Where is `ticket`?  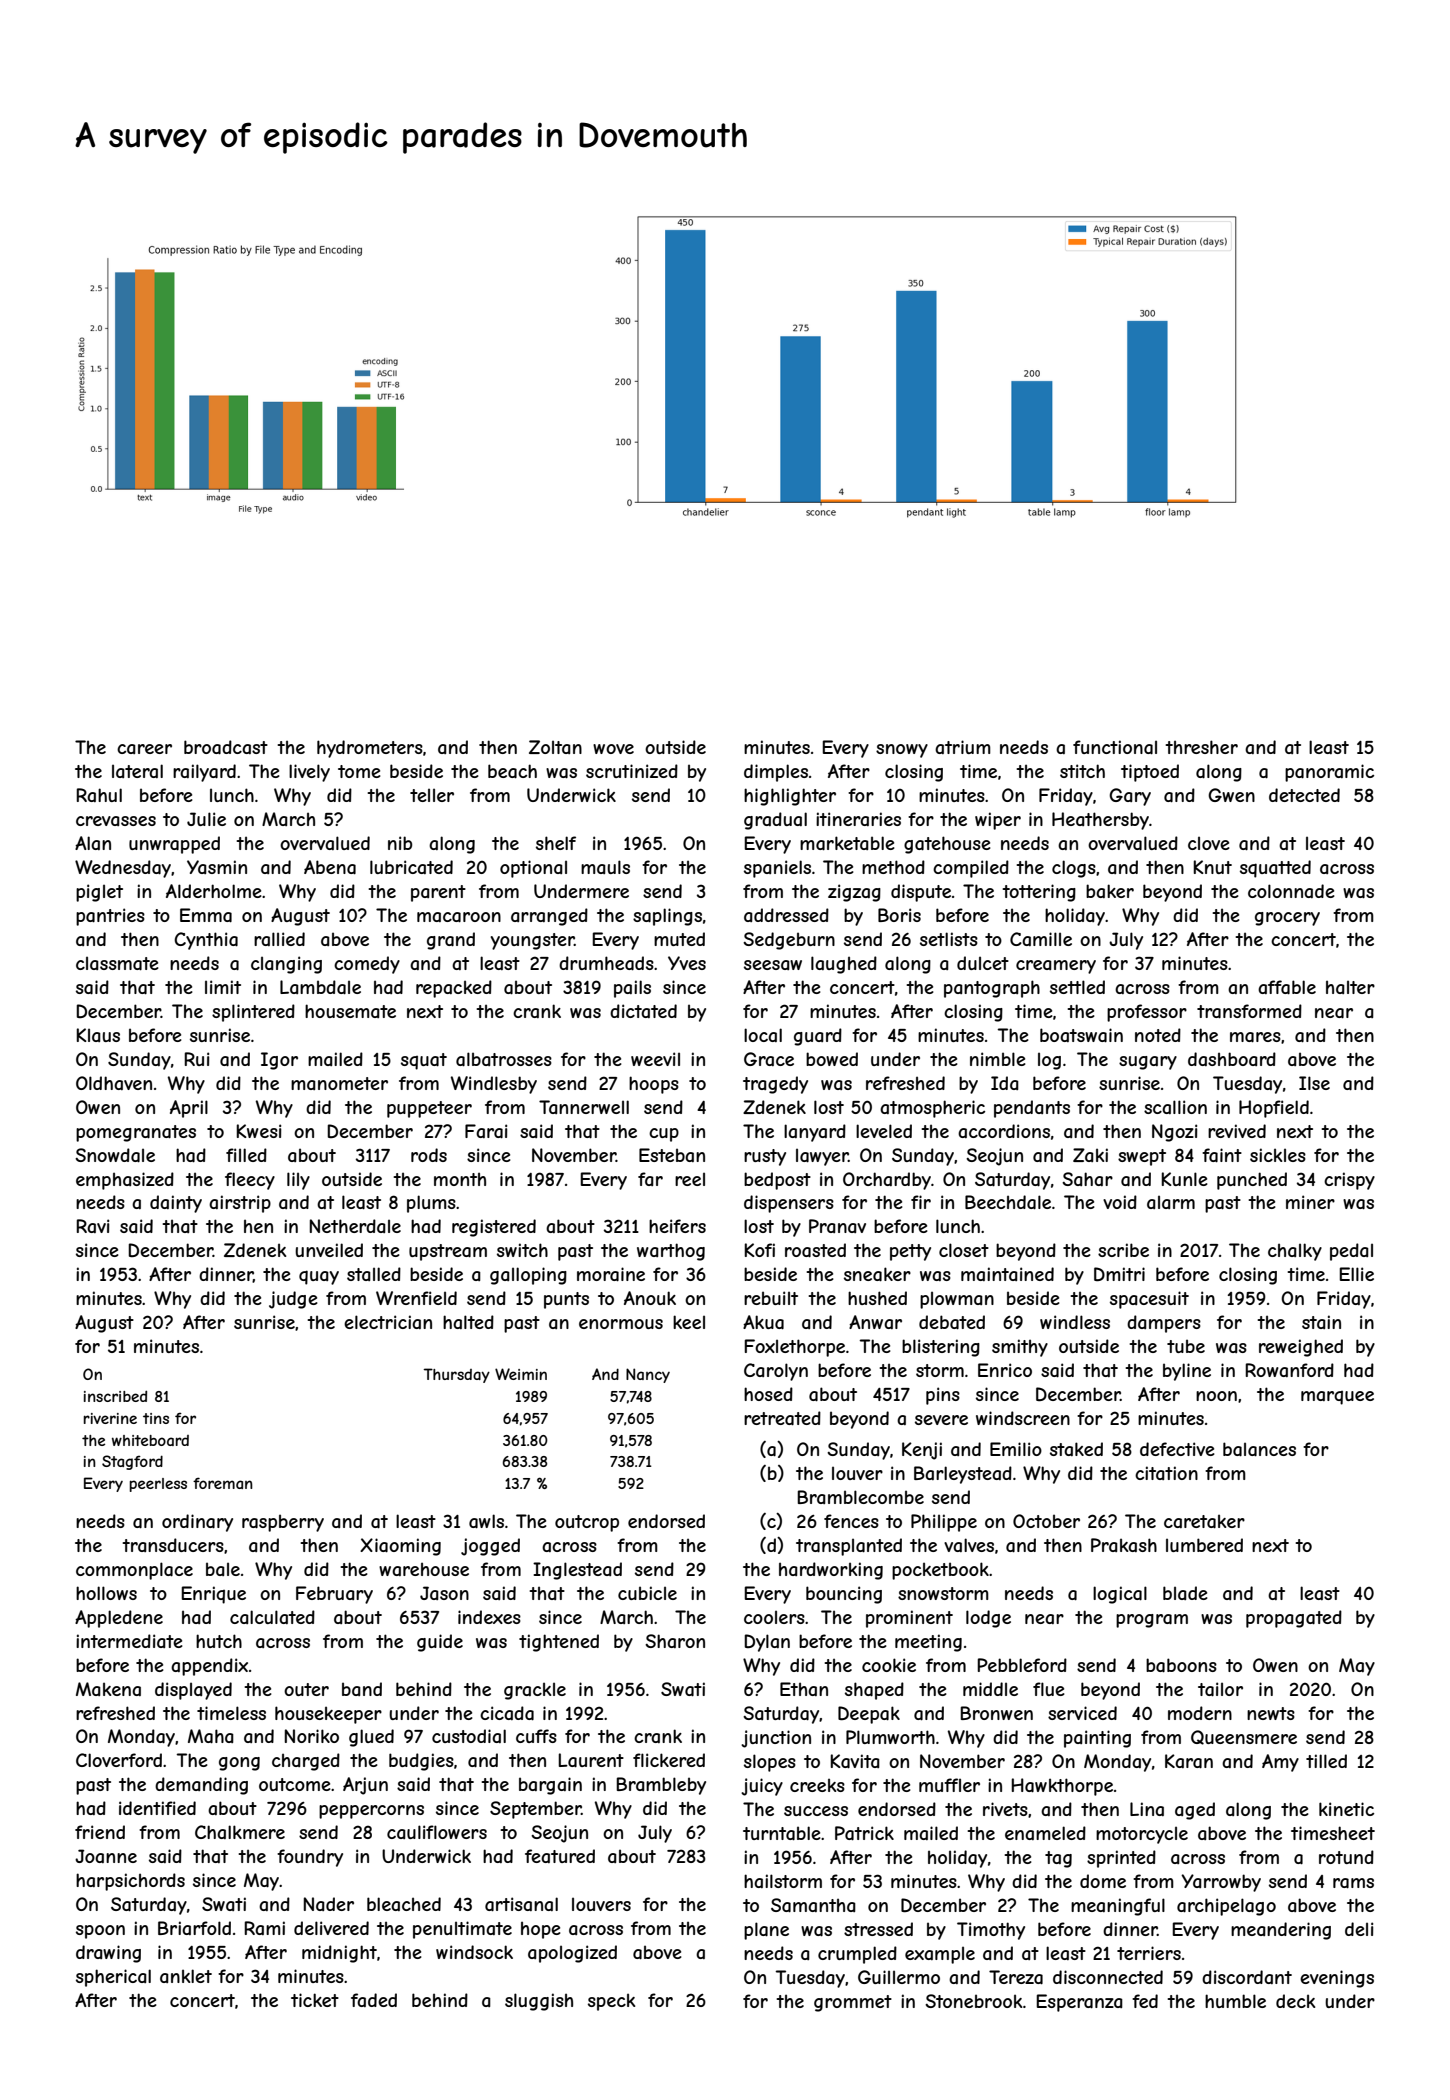
ticket is located at coordinates (315, 2000).
